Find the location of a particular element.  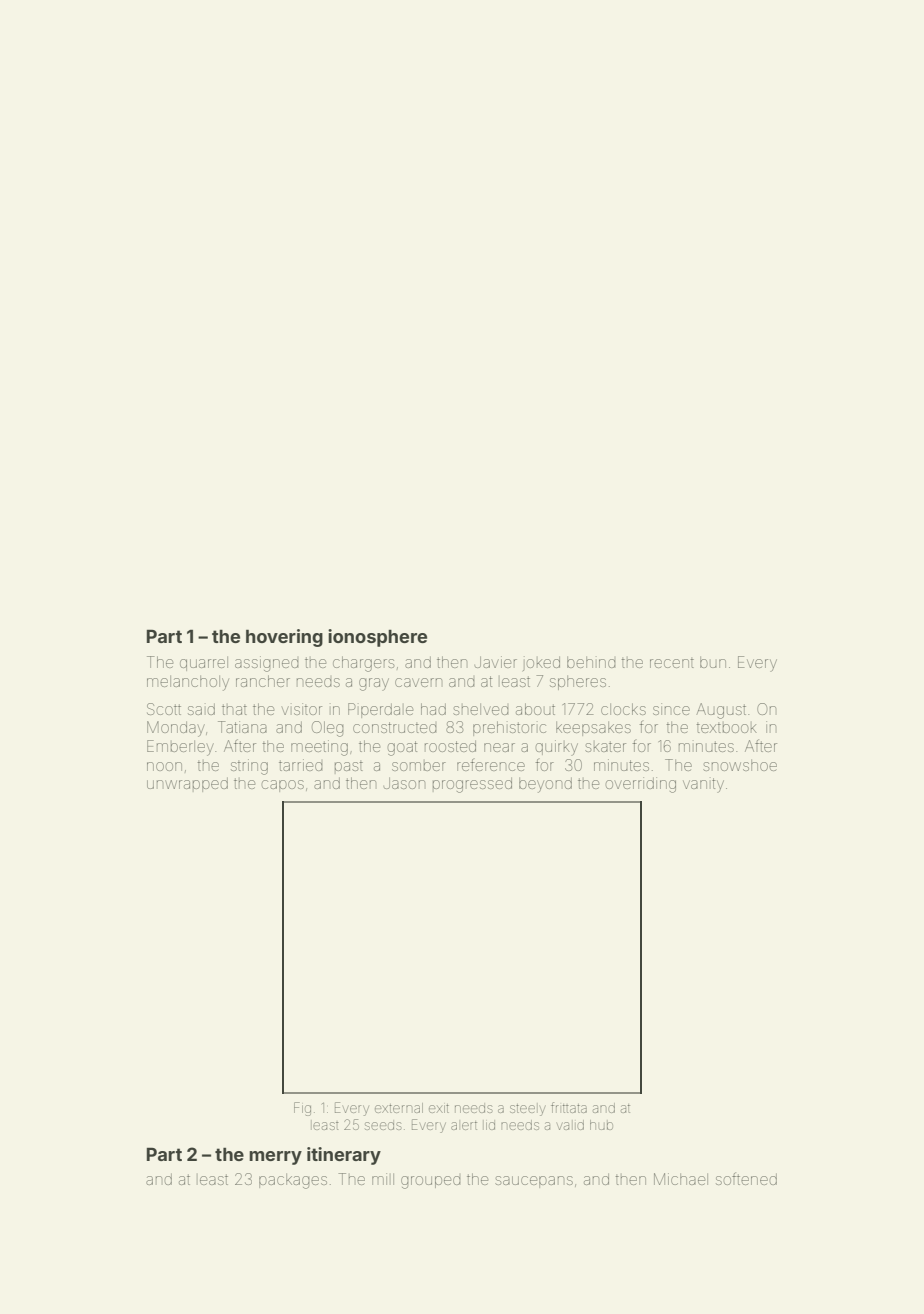

packages is located at coordinates (293, 1181).
